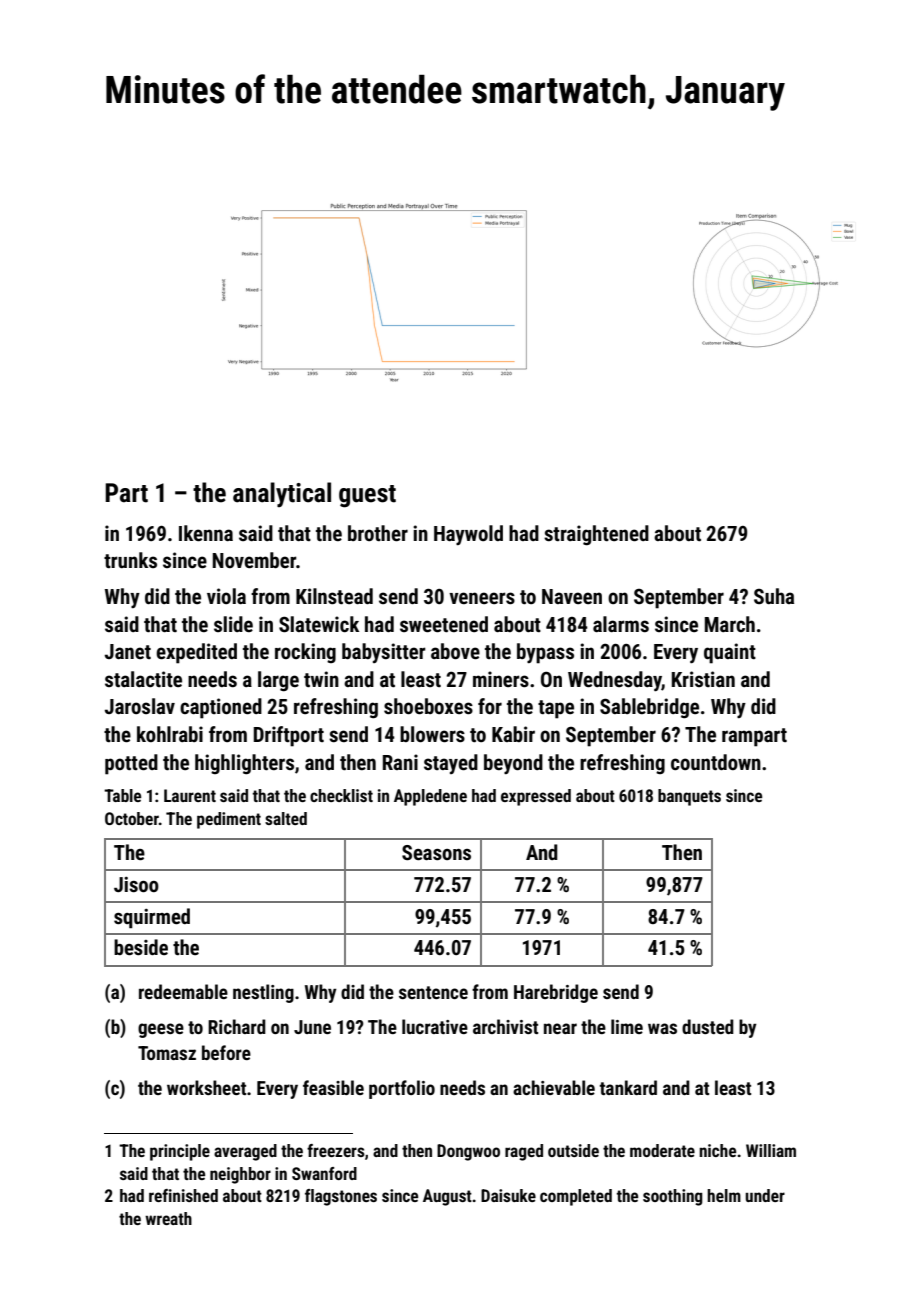 The height and width of the screenshot is (1316, 908). I want to click on wreath, so click(168, 1218).
